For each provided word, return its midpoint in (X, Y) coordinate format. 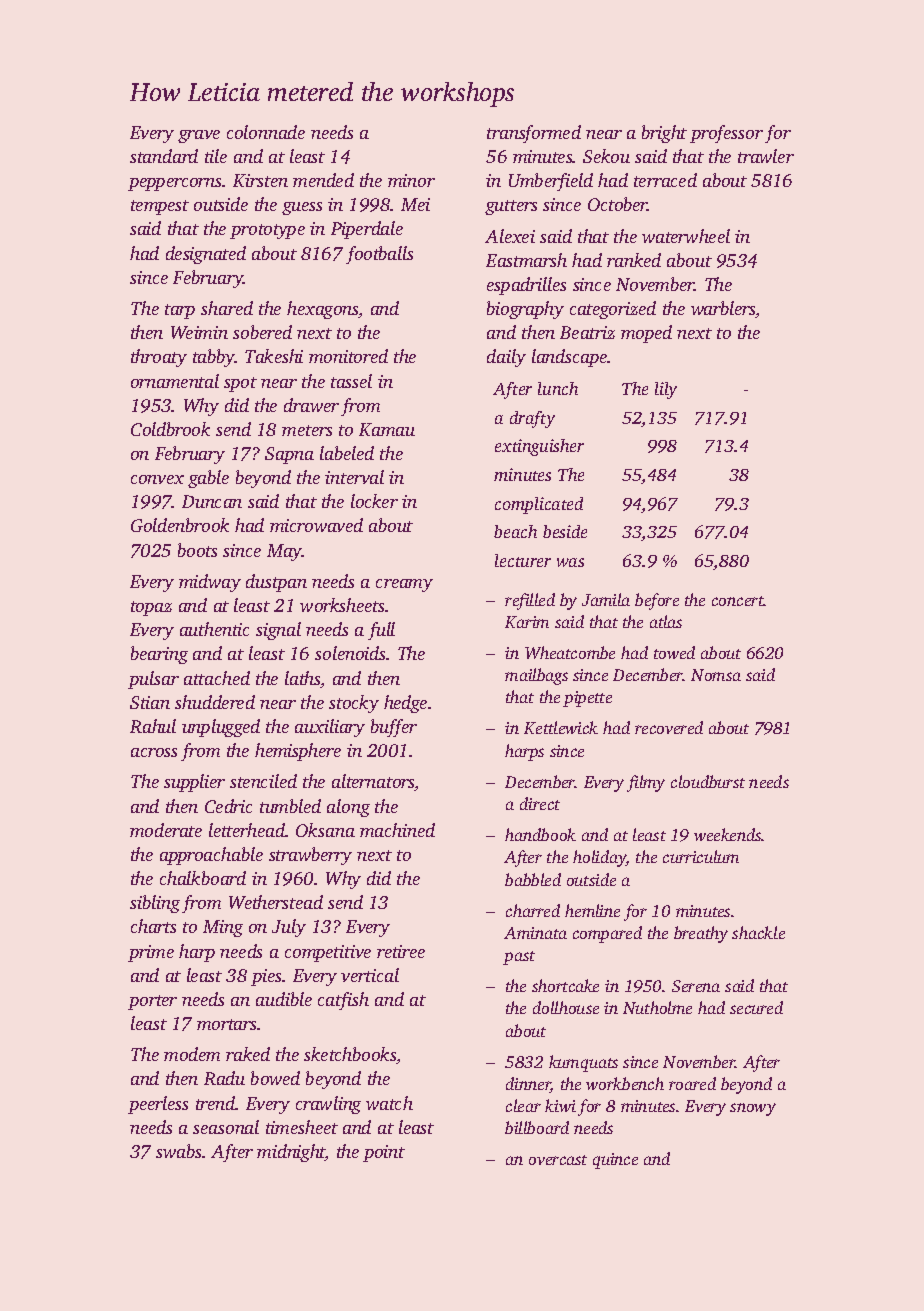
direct (540, 803)
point (384, 1153)
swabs (178, 1151)
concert (738, 601)
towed (674, 652)
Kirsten (260, 180)
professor (726, 134)
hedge (405, 704)
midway (210, 583)
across (154, 752)
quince (615, 1161)
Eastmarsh (526, 260)
